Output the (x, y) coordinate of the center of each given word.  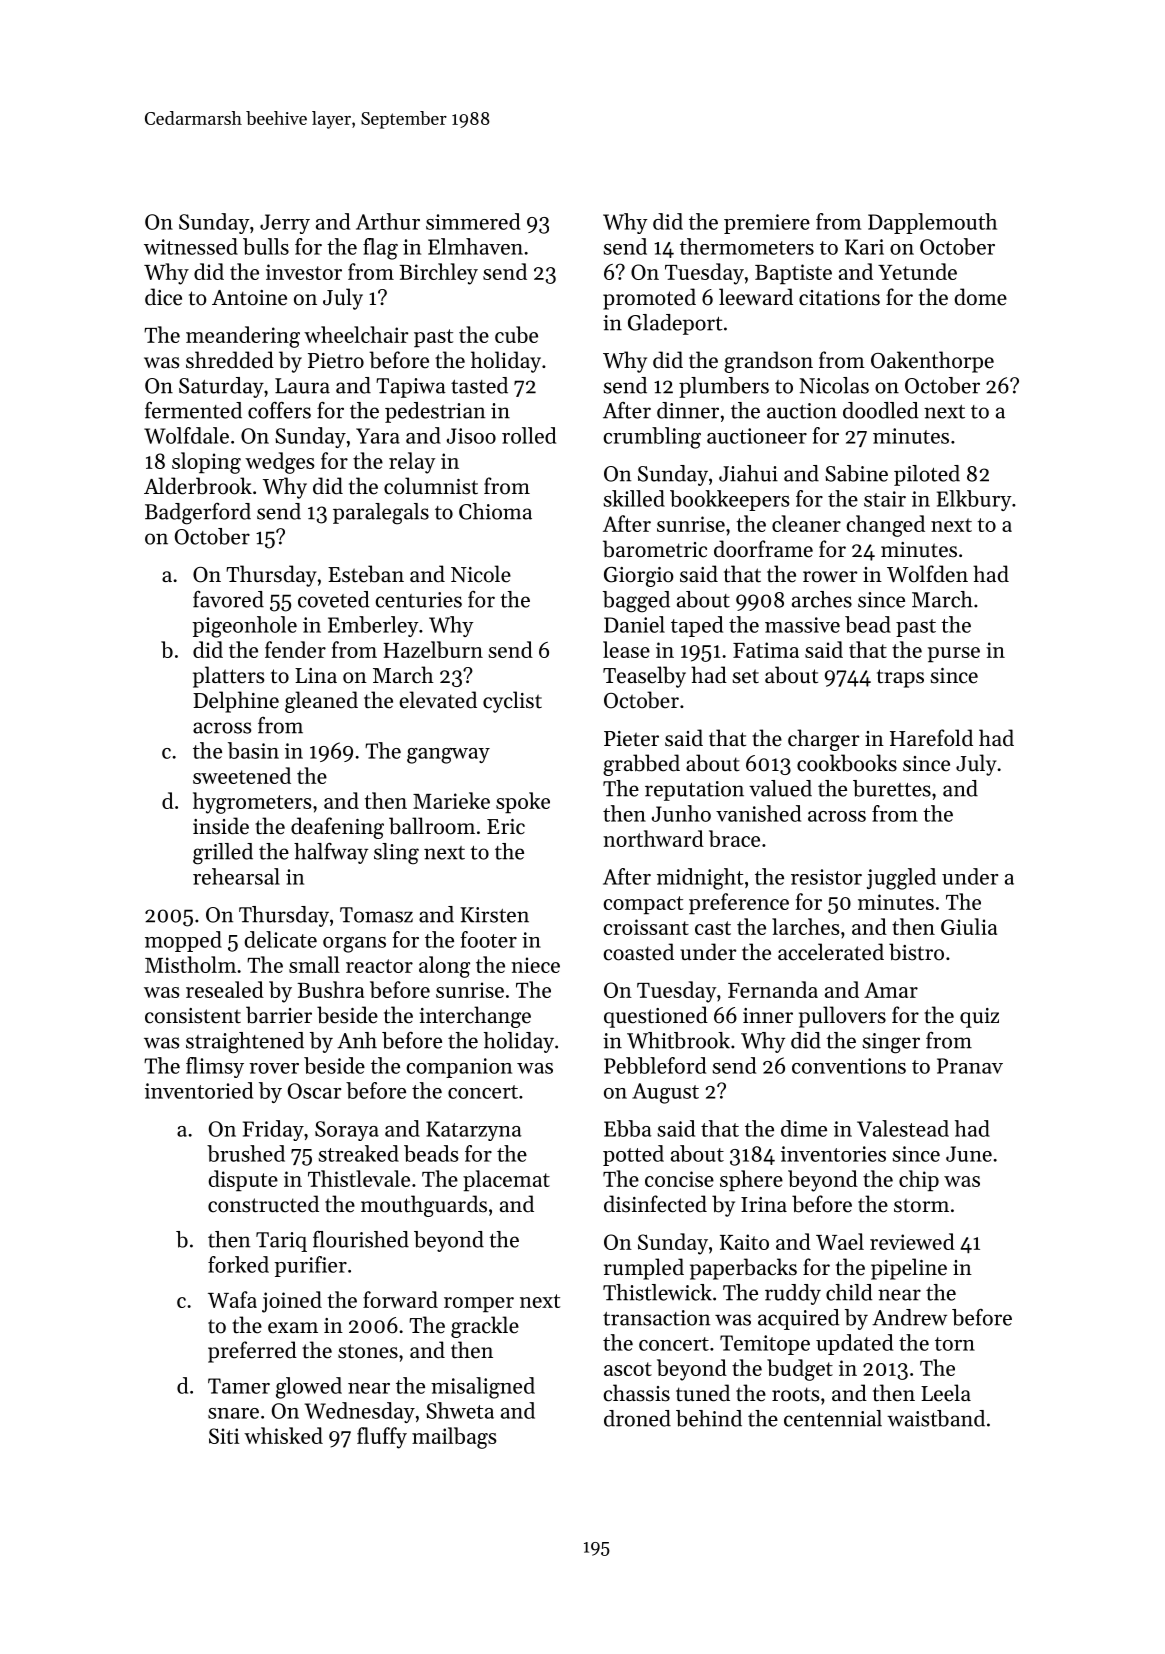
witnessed (191, 246)
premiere (767, 224)
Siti (224, 1436)
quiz (979, 1018)
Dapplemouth (932, 223)
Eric (506, 827)
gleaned (321, 702)
